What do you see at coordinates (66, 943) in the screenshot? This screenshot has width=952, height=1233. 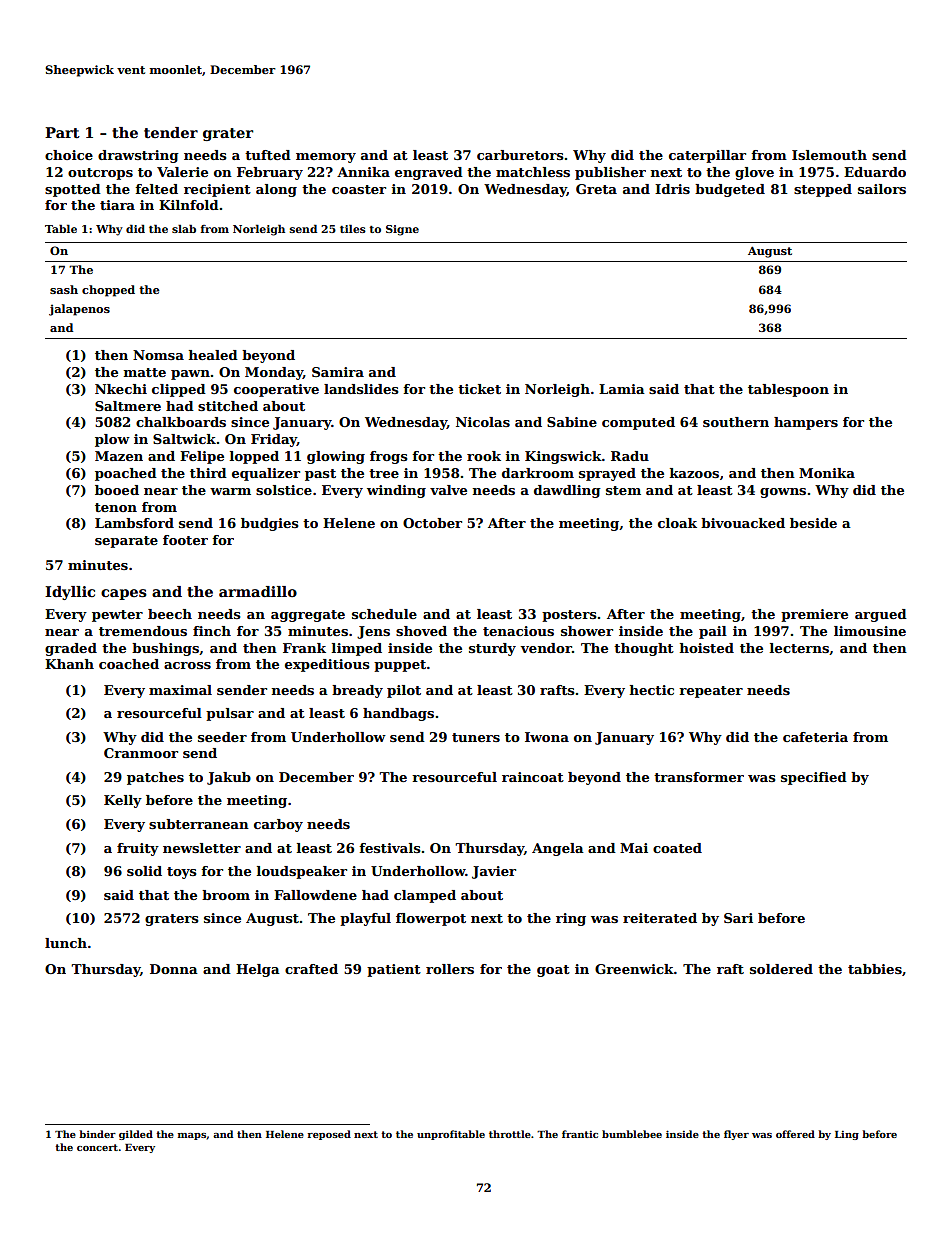 I see `lunch` at bounding box center [66, 943].
